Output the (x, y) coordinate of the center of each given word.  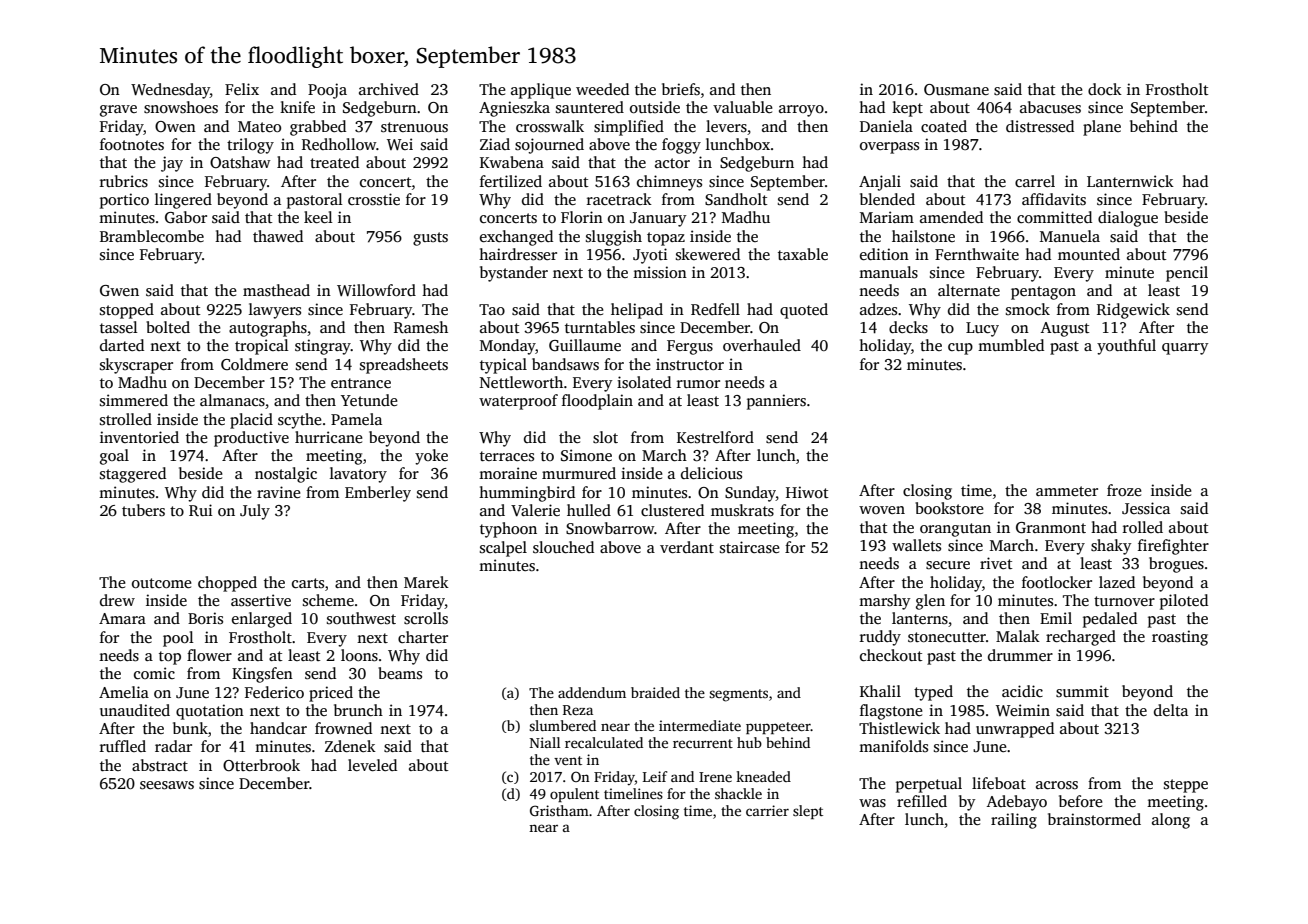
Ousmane (956, 90)
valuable (743, 107)
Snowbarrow (610, 528)
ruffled (123, 746)
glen (930, 602)
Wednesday (170, 91)
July (255, 512)
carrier (767, 810)
